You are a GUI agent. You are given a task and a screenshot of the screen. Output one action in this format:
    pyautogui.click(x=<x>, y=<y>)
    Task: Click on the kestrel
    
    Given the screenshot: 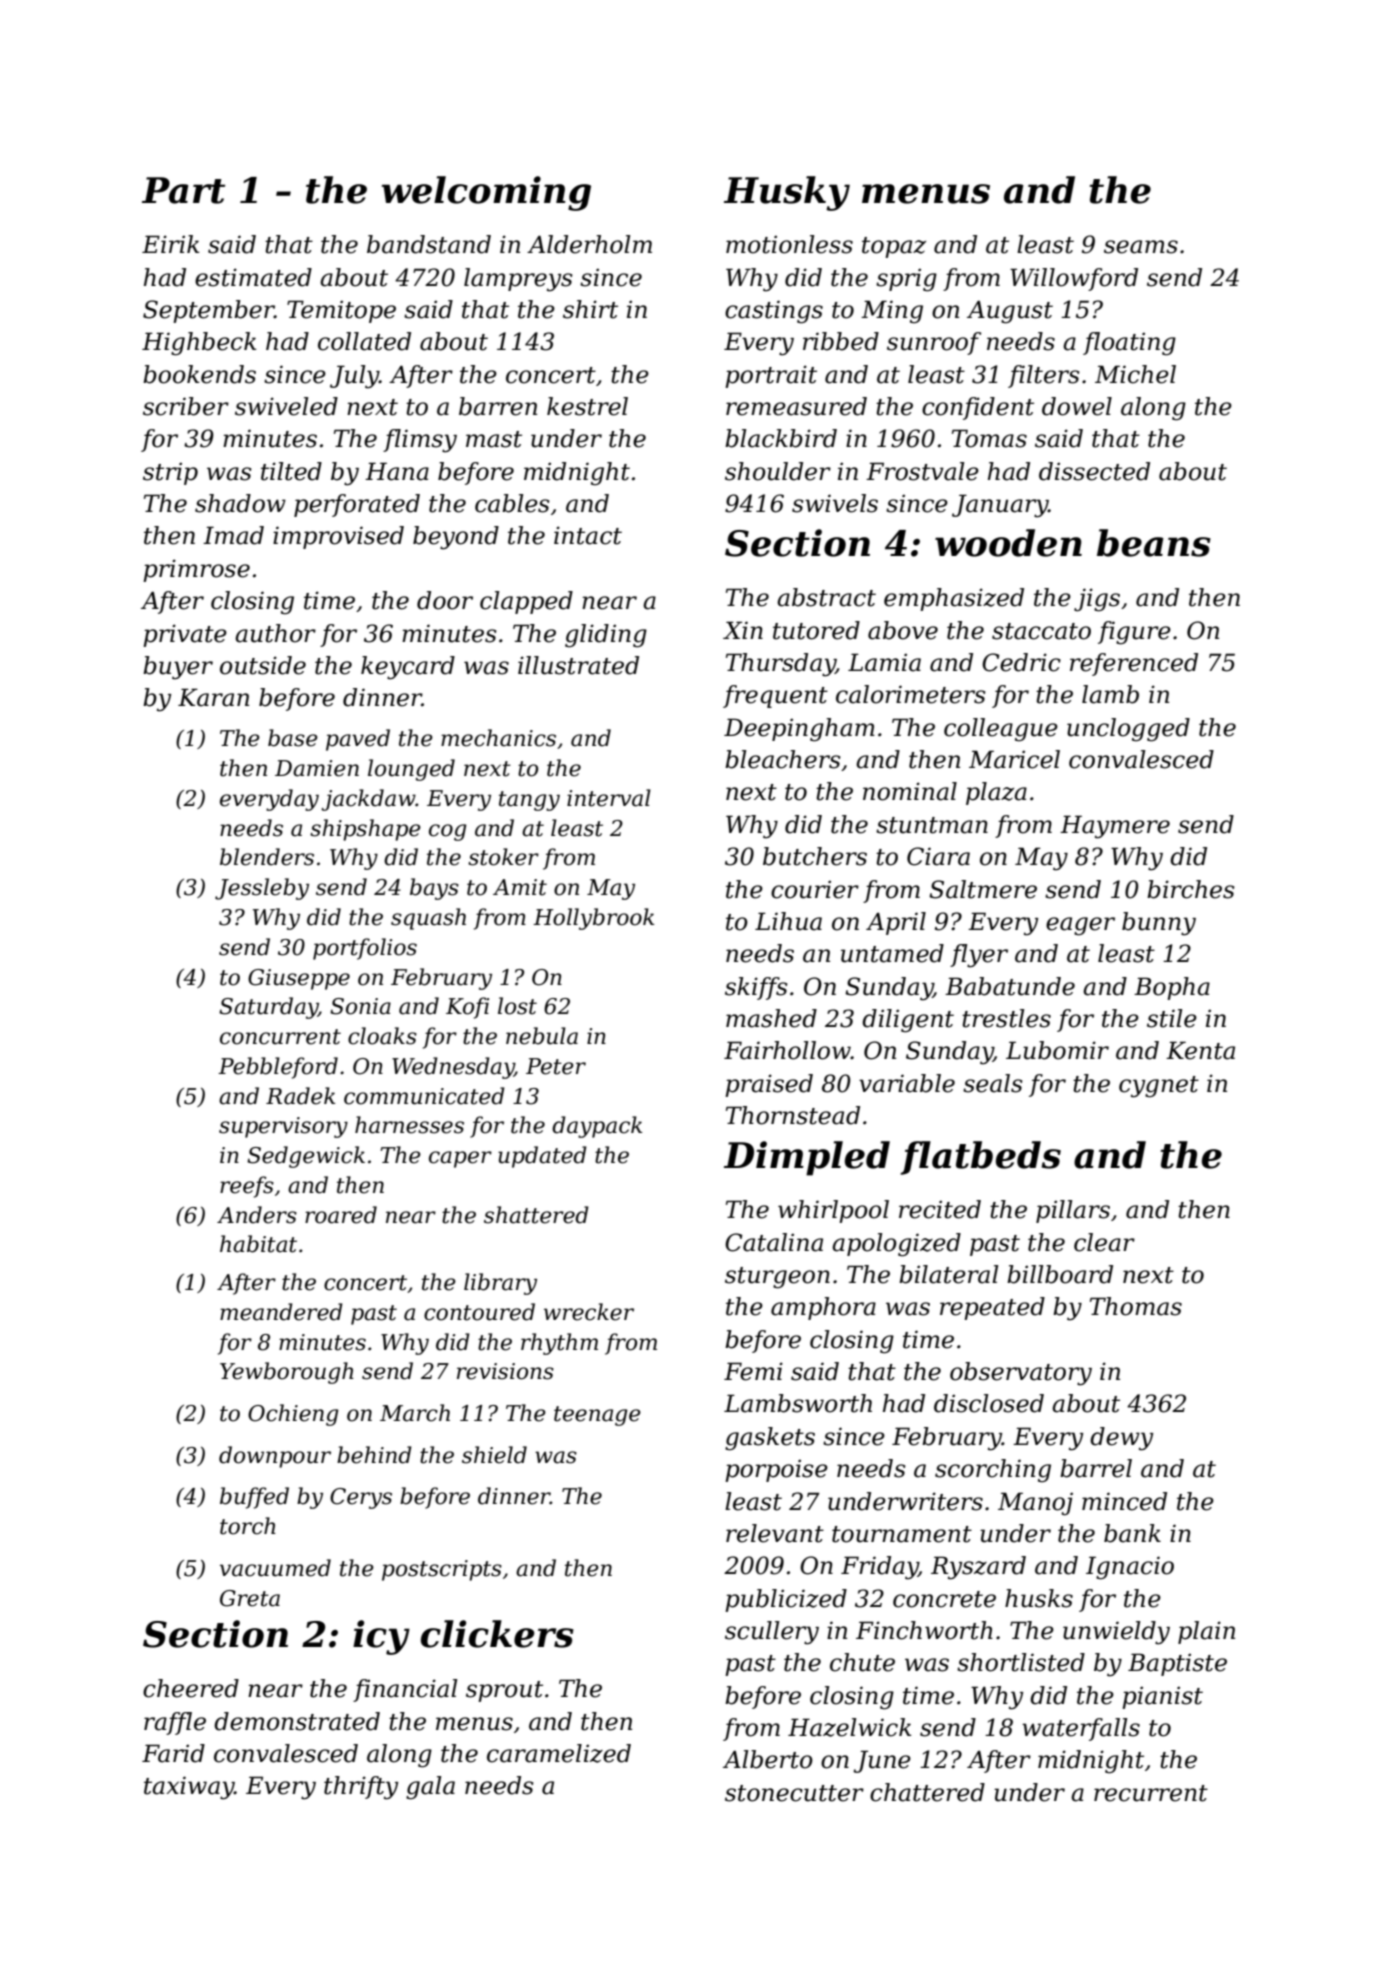 What is the action you would take?
    pyautogui.click(x=587, y=406)
